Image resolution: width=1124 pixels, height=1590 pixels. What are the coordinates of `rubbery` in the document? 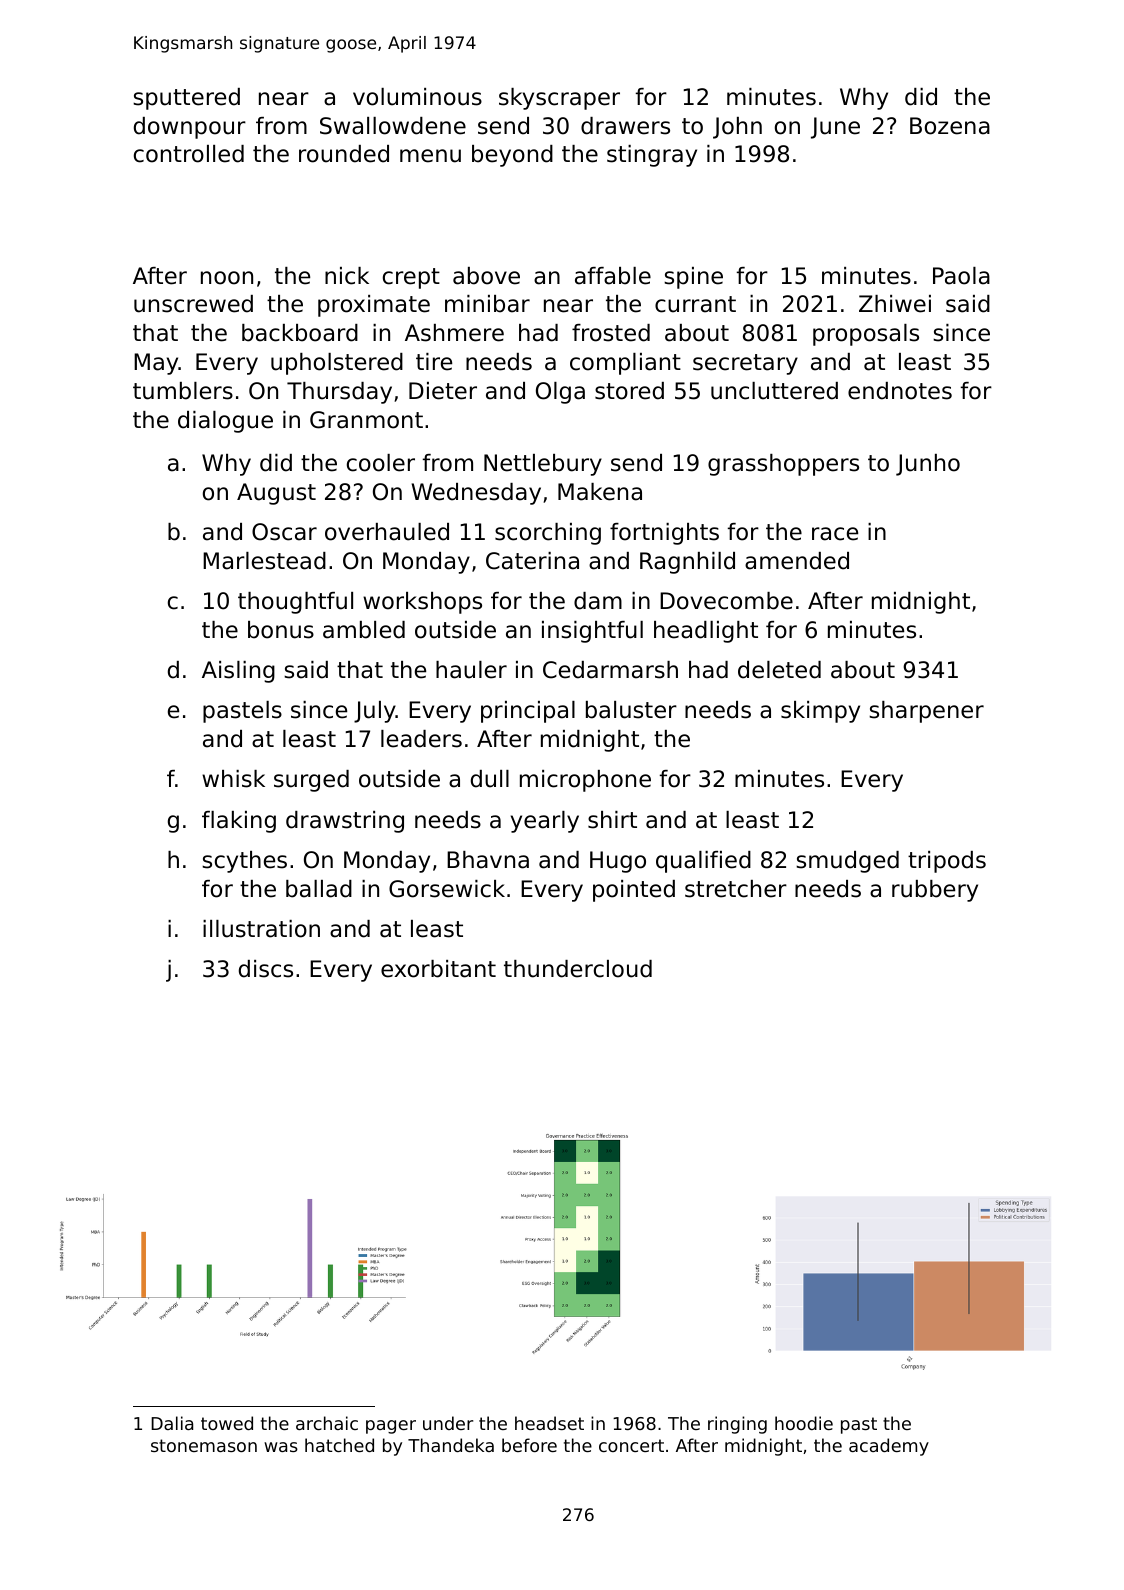 It's located at (935, 891).
